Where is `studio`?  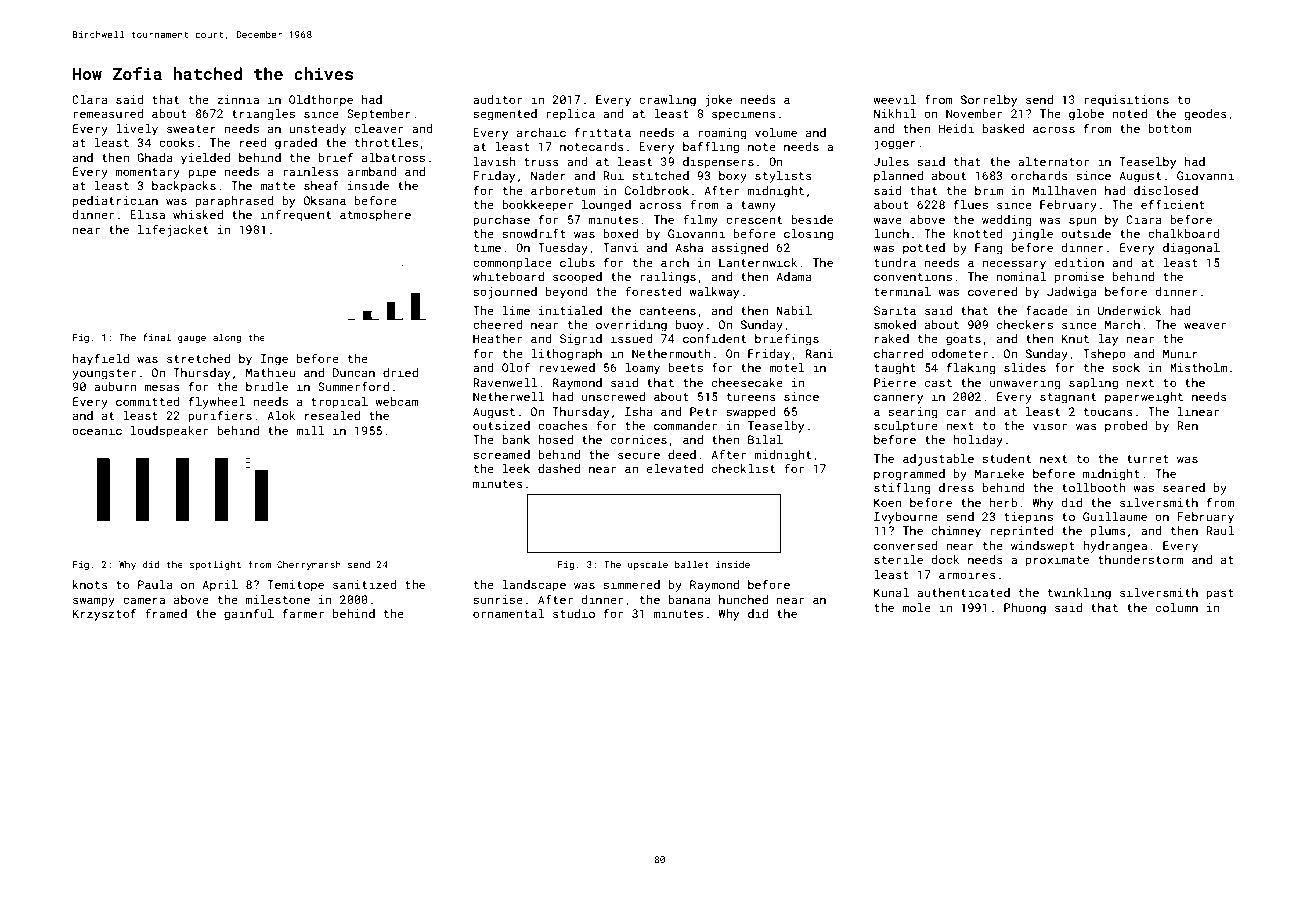 studio is located at coordinates (574, 613).
